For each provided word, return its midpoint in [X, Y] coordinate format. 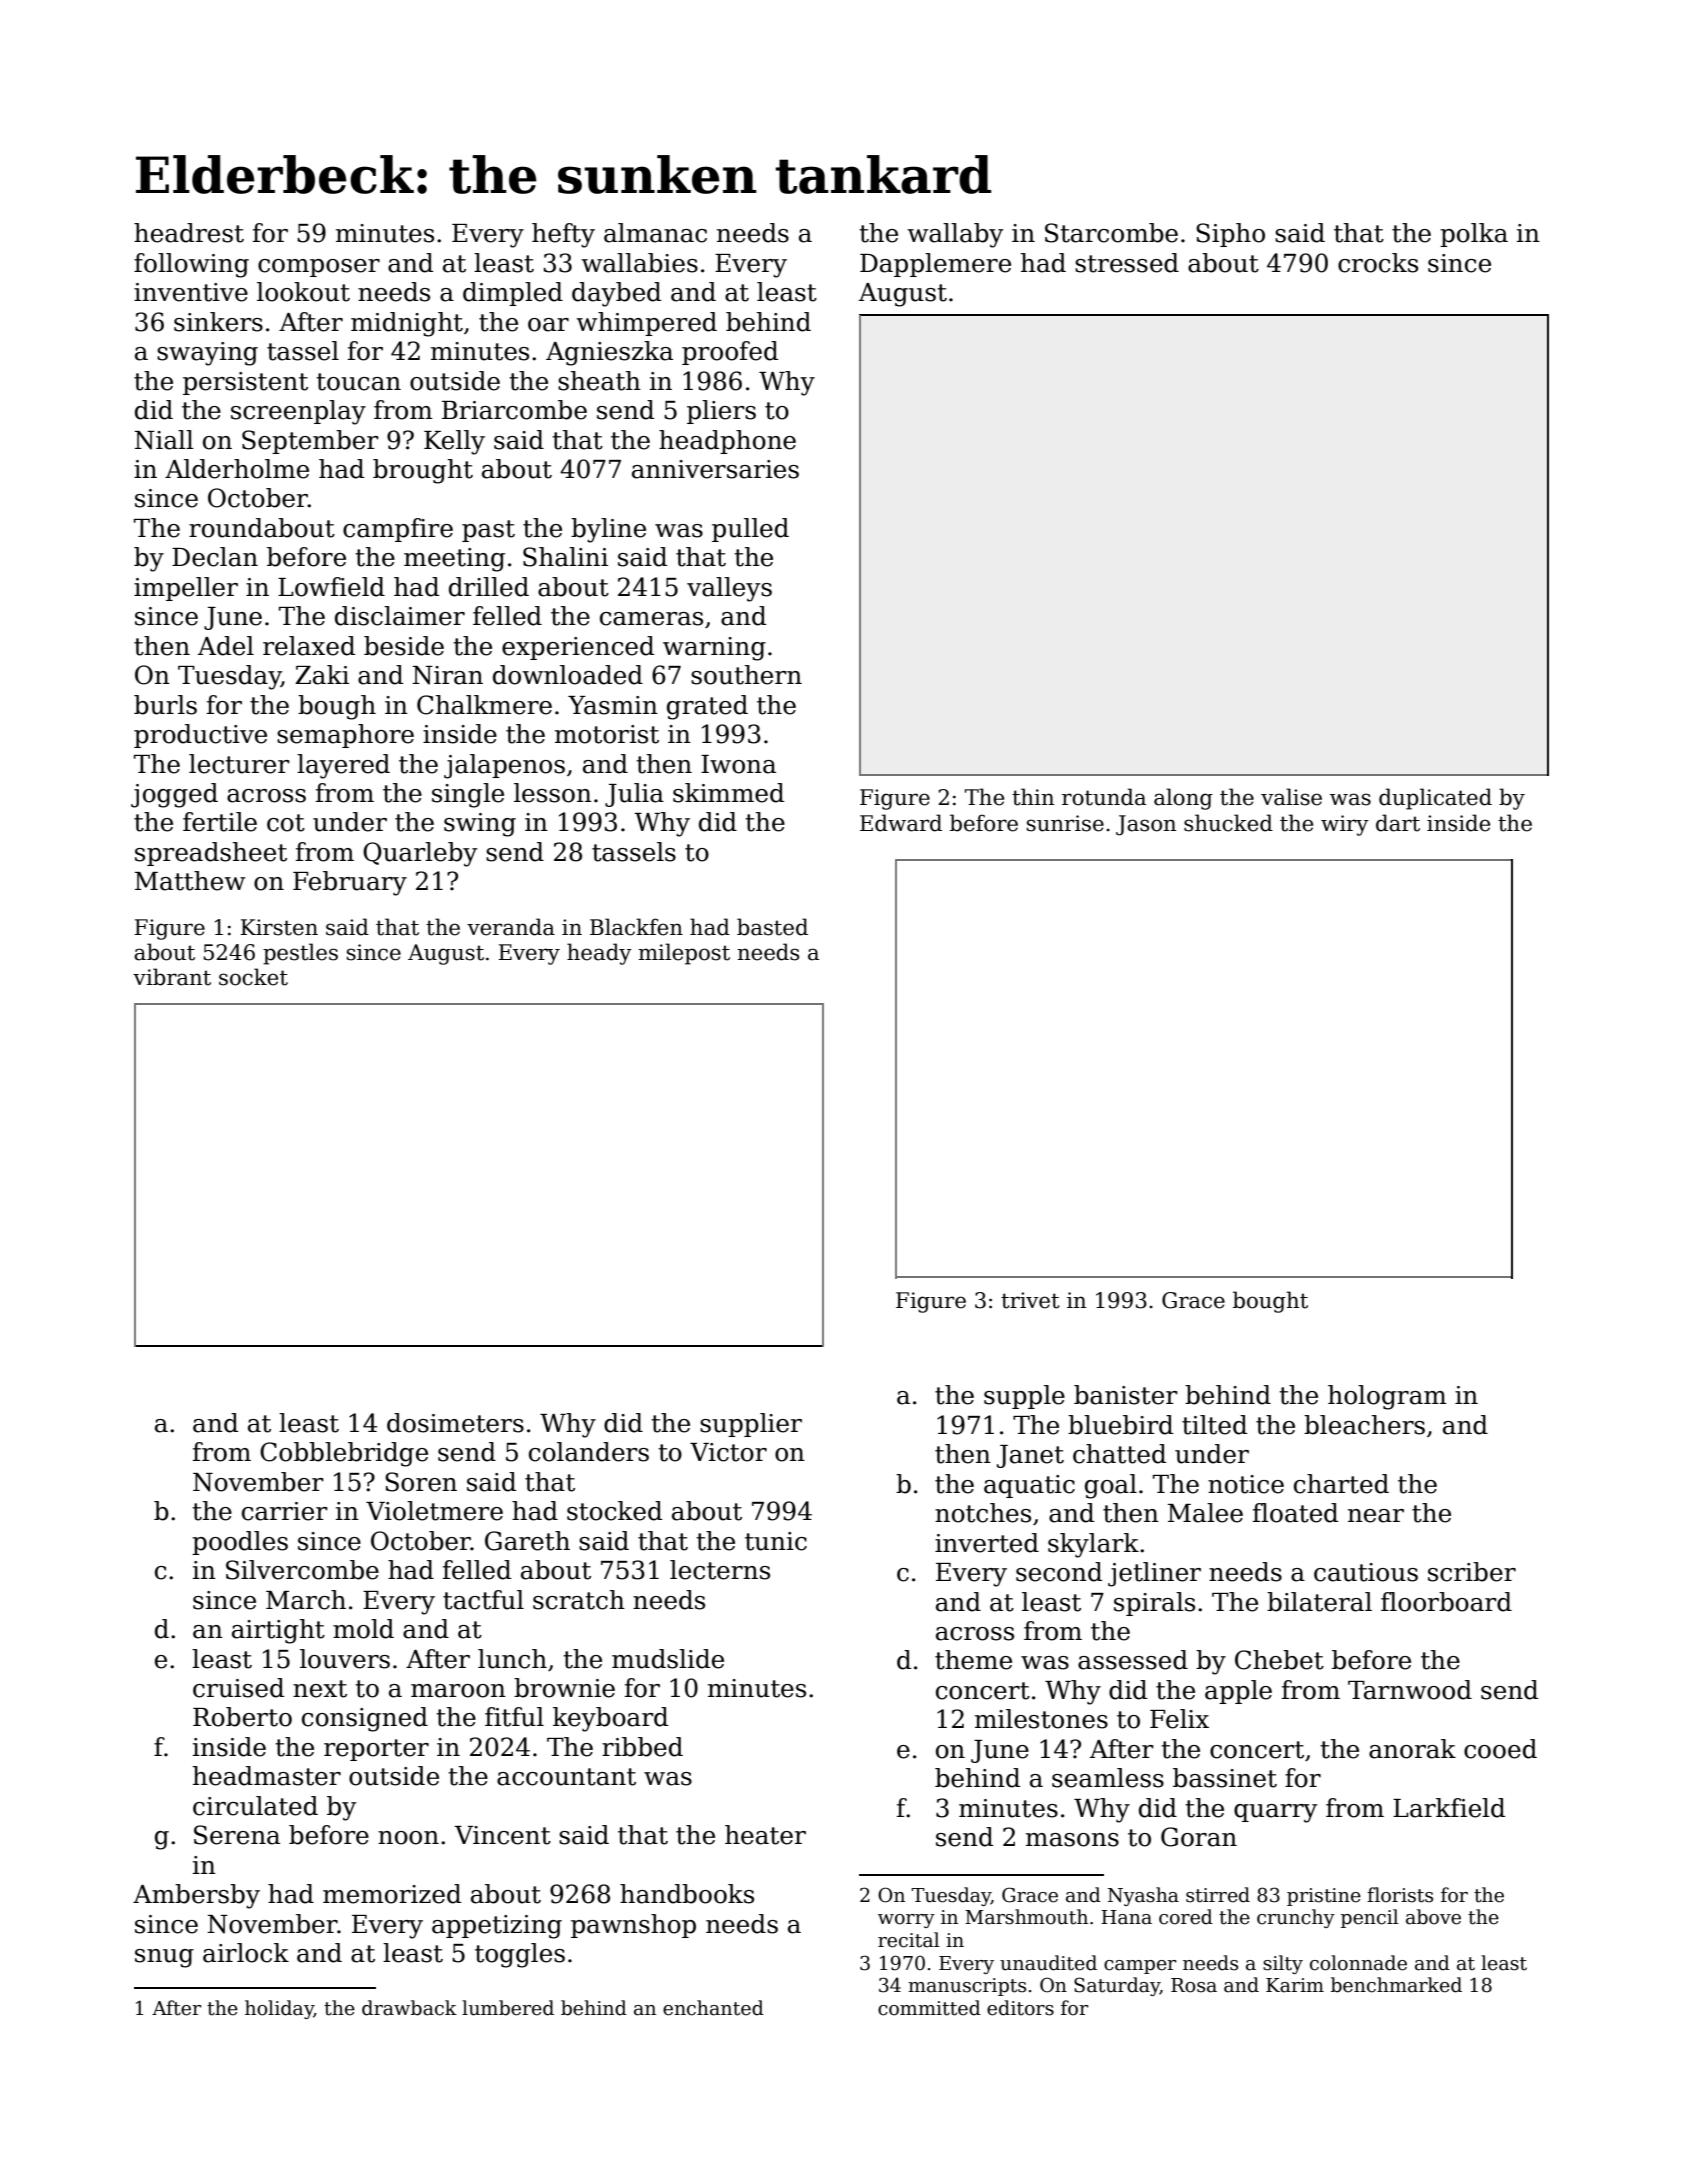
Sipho [1230, 235]
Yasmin [613, 705]
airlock [246, 1953]
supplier [751, 1425]
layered [343, 766]
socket [253, 977]
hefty [563, 235]
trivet [1030, 1300]
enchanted [713, 2008]
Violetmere [434, 1511]
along [1183, 799]
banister [1126, 1395]
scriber [1472, 1572]
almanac [655, 233]
